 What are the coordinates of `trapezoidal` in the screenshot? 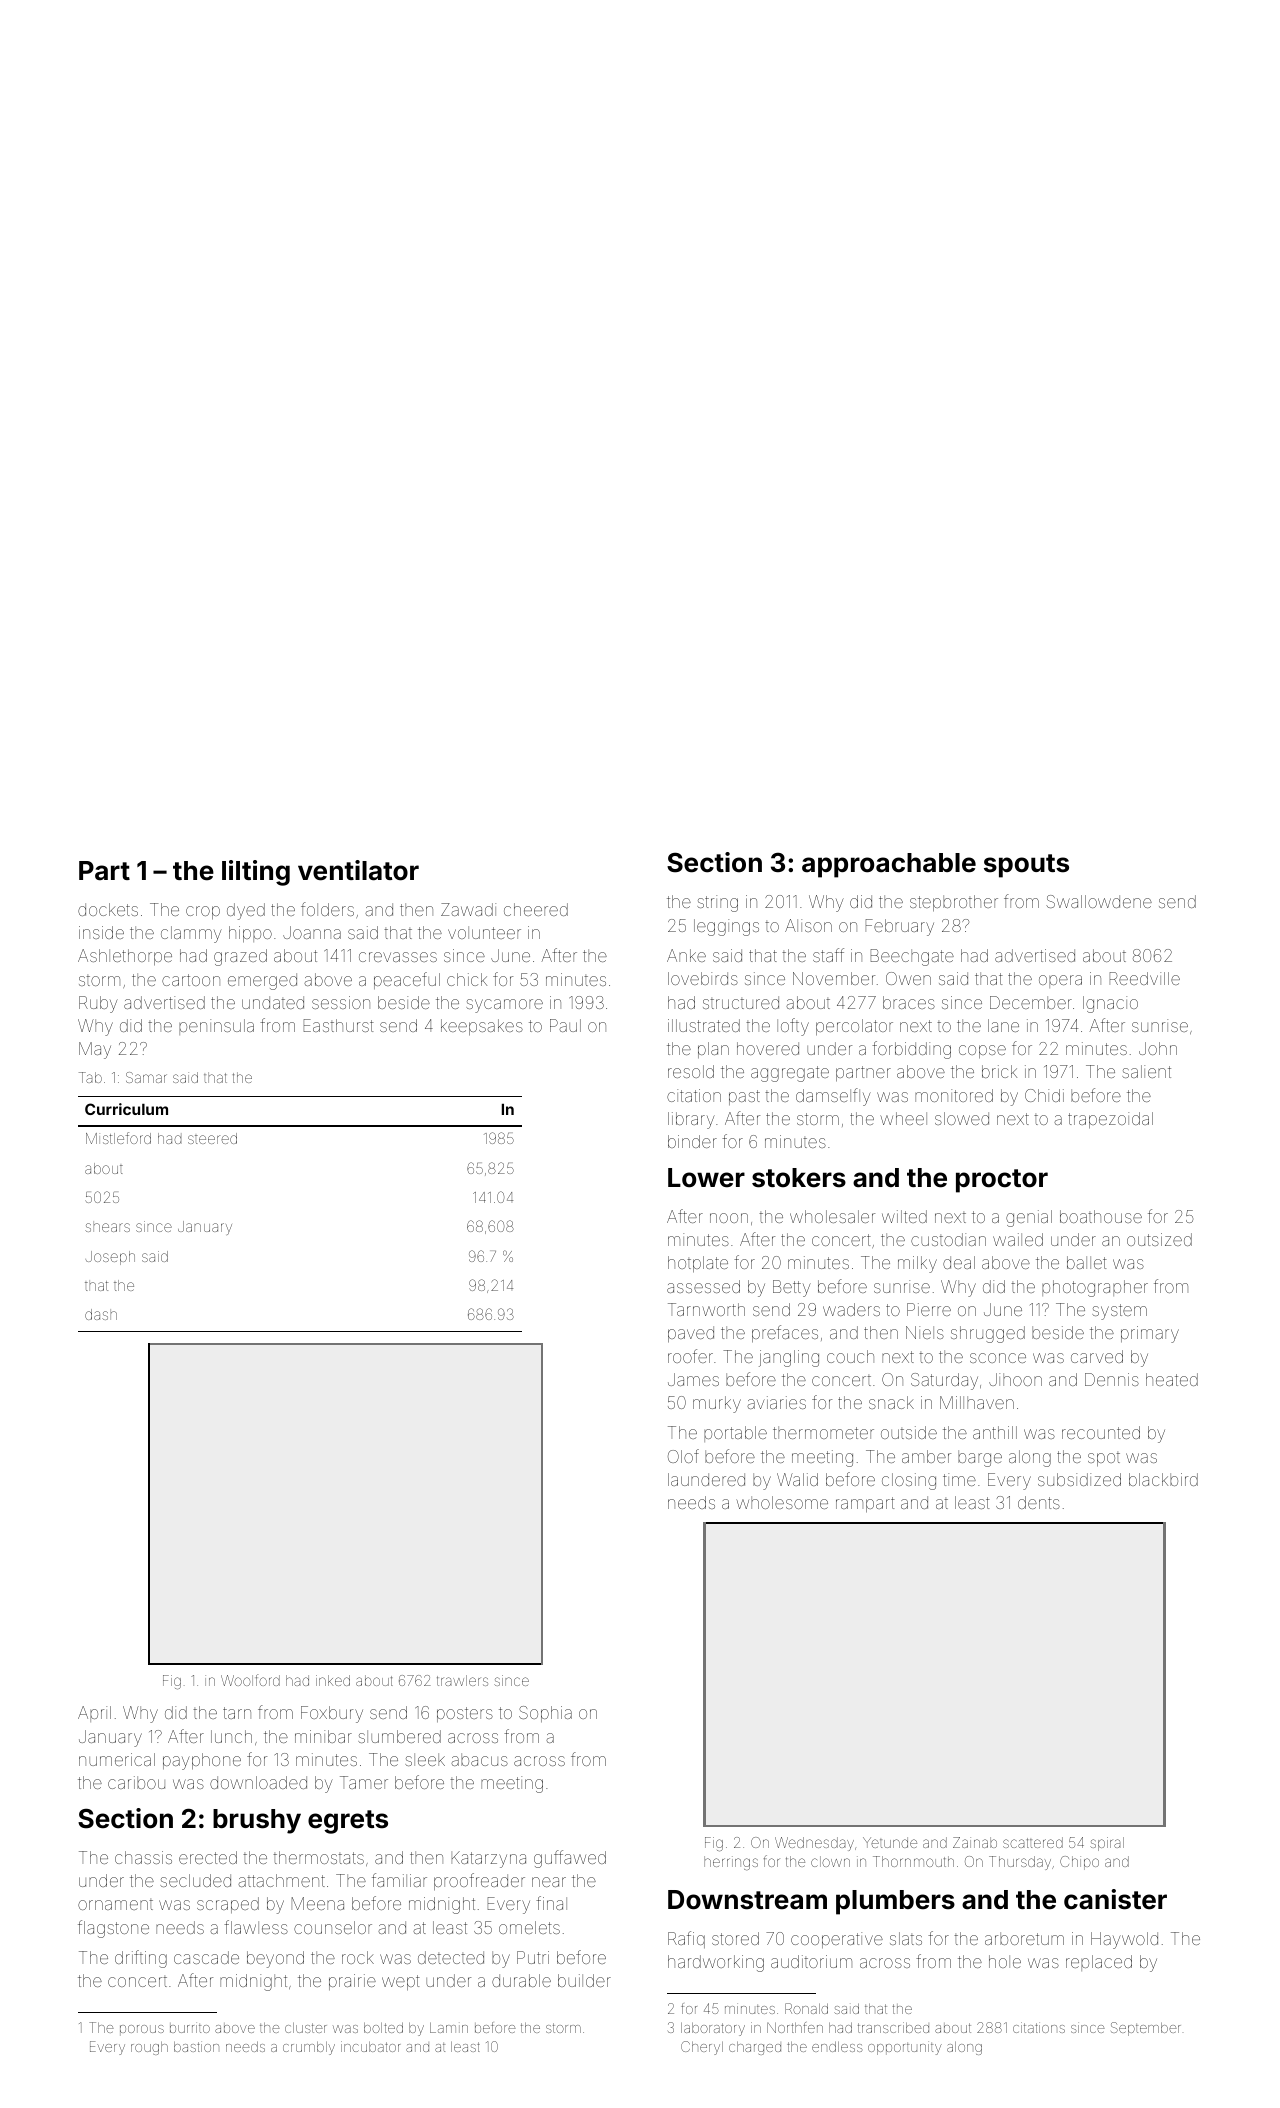 It's located at (1110, 1120).
